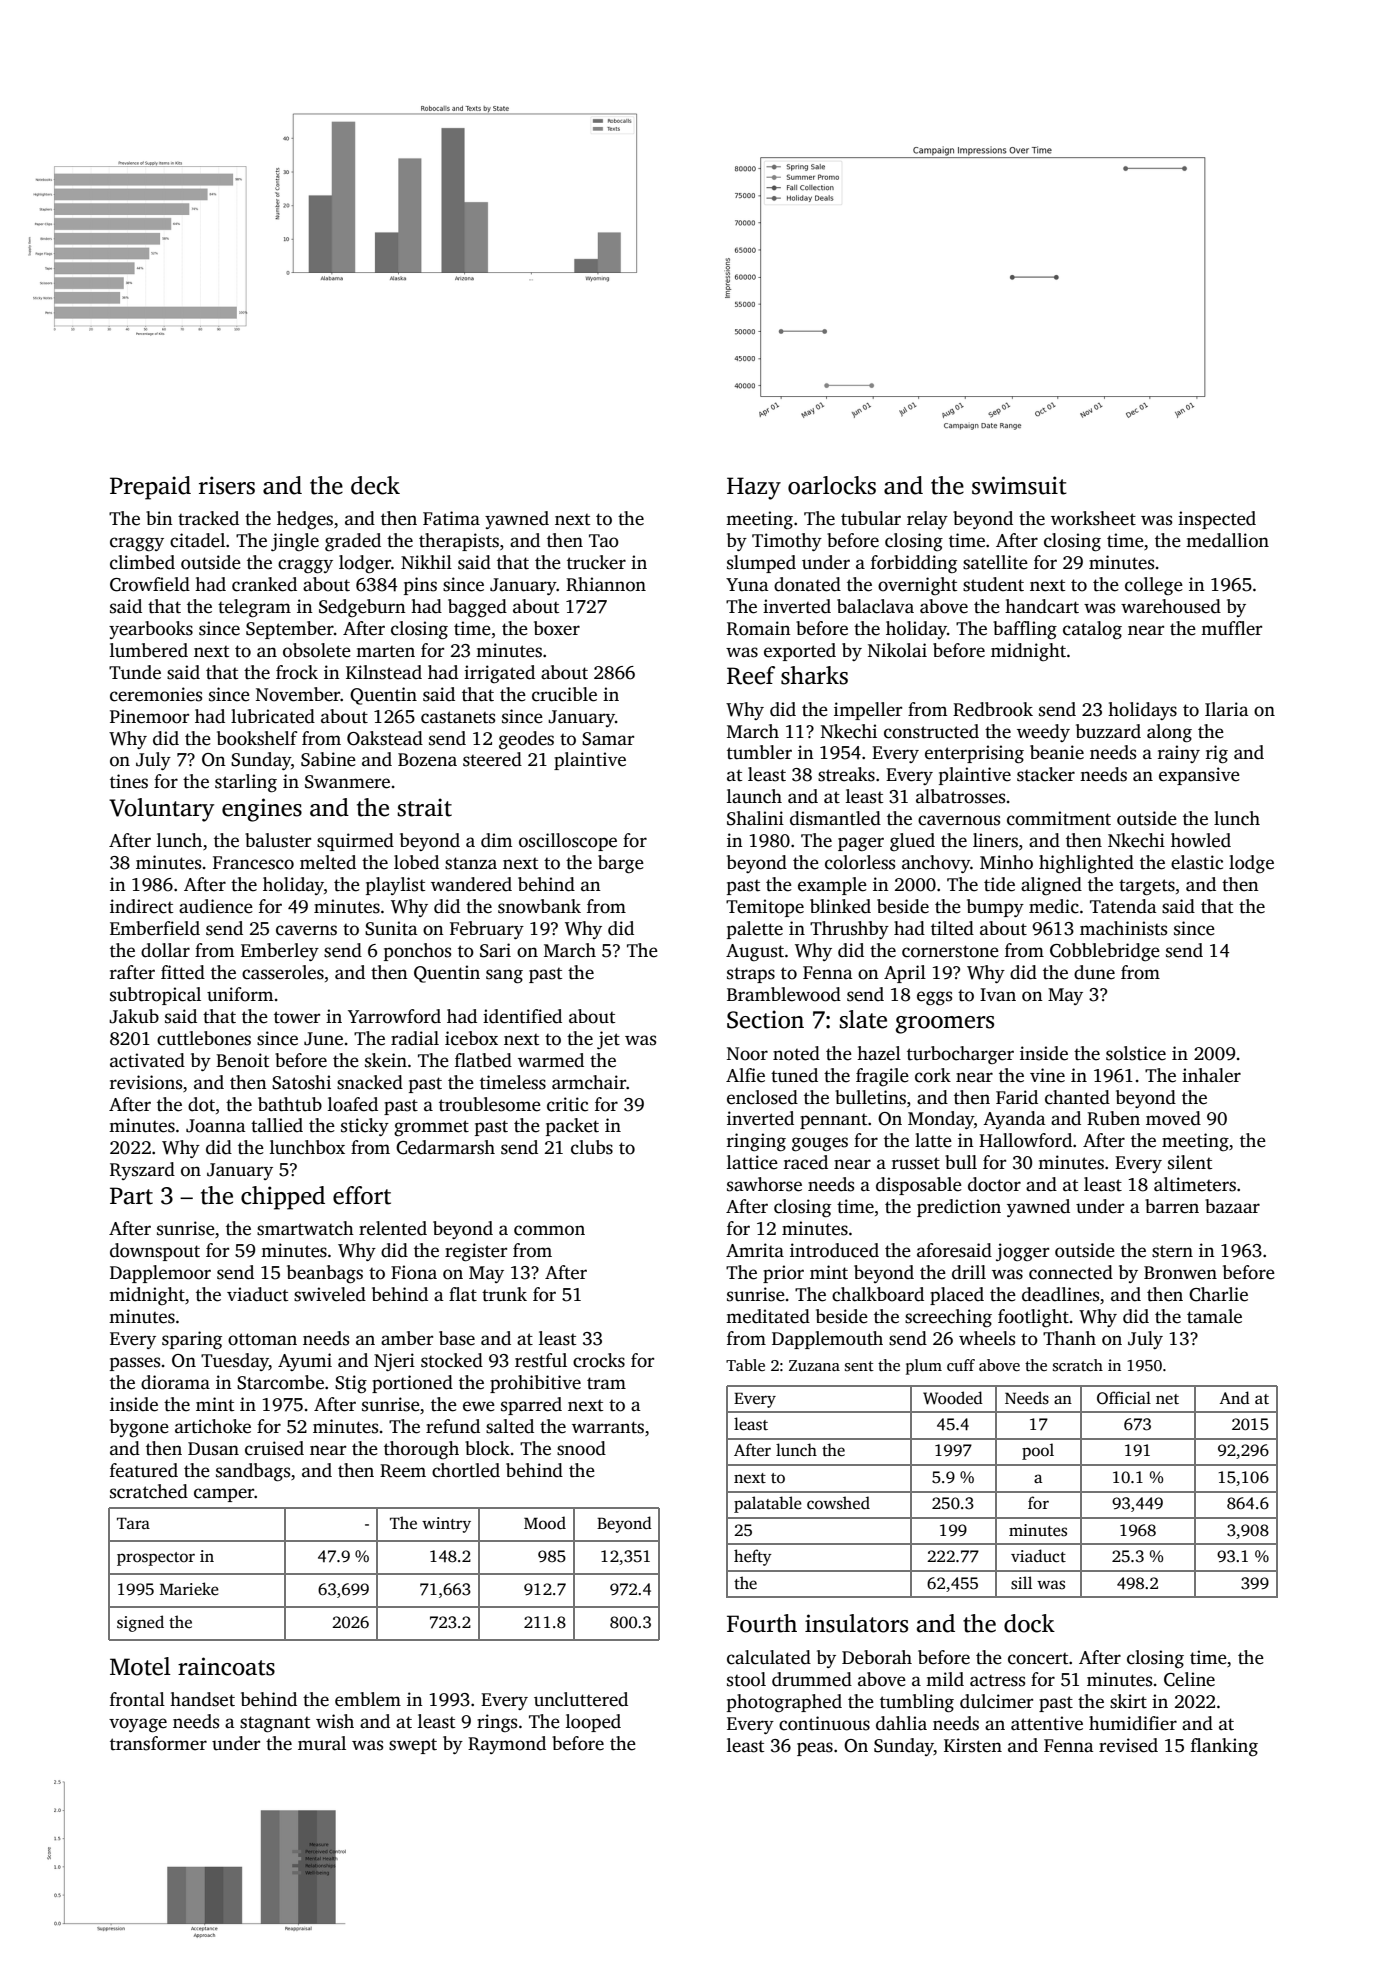  I want to click on Joanna, so click(216, 1126).
